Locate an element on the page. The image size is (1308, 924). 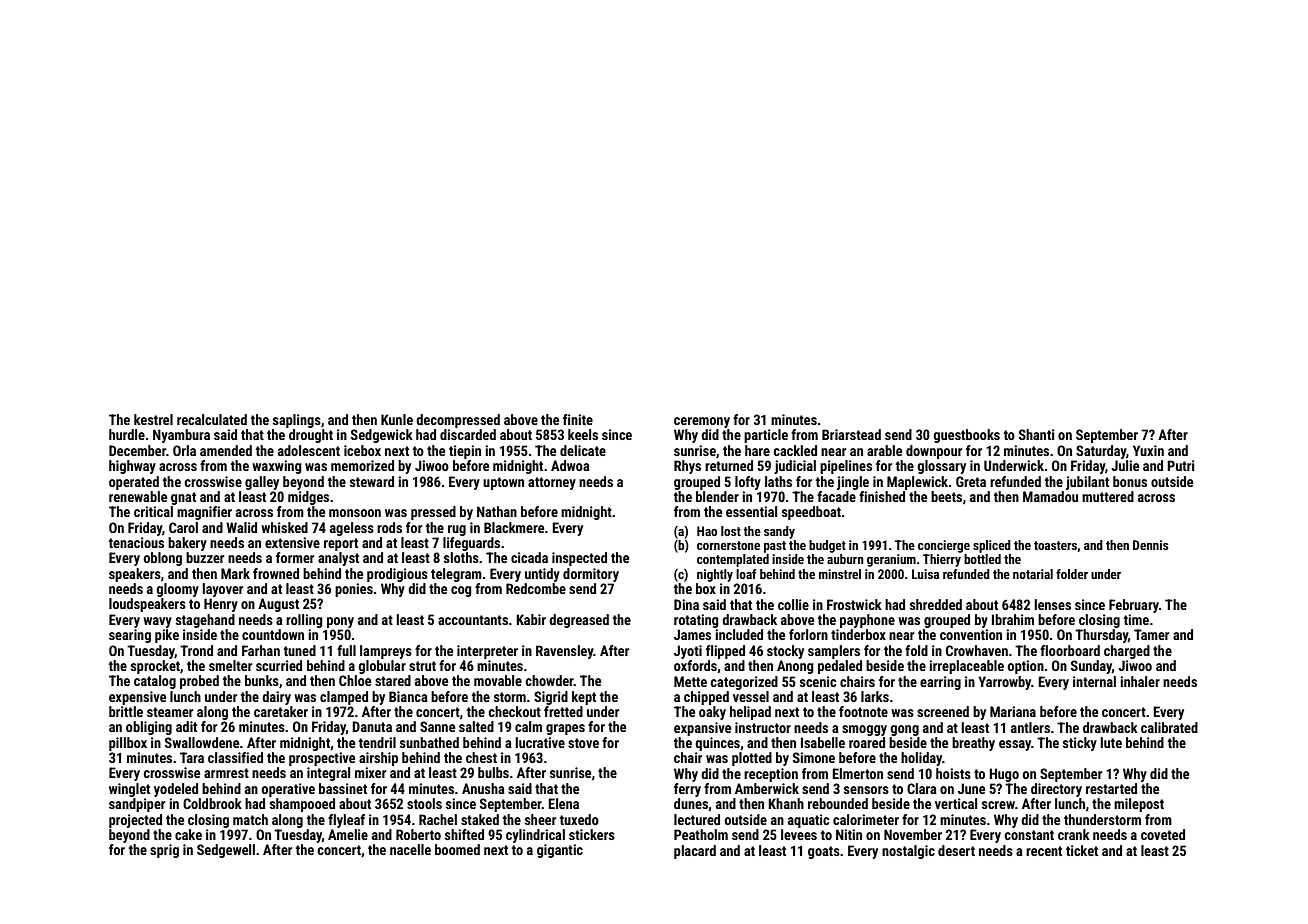
ceremony is located at coordinates (702, 422).
